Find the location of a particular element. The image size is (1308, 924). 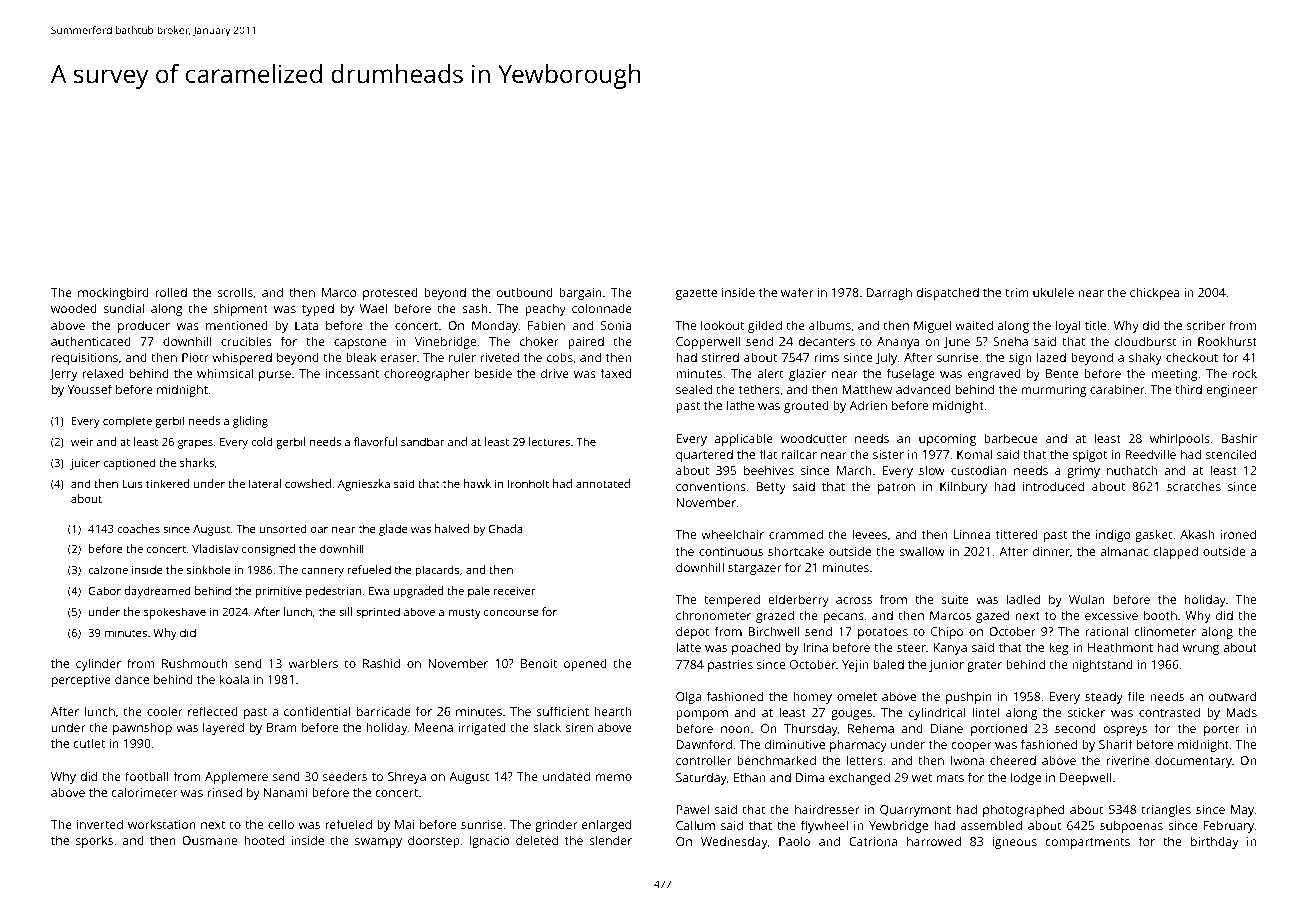

chickpea is located at coordinates (1154, 293).
